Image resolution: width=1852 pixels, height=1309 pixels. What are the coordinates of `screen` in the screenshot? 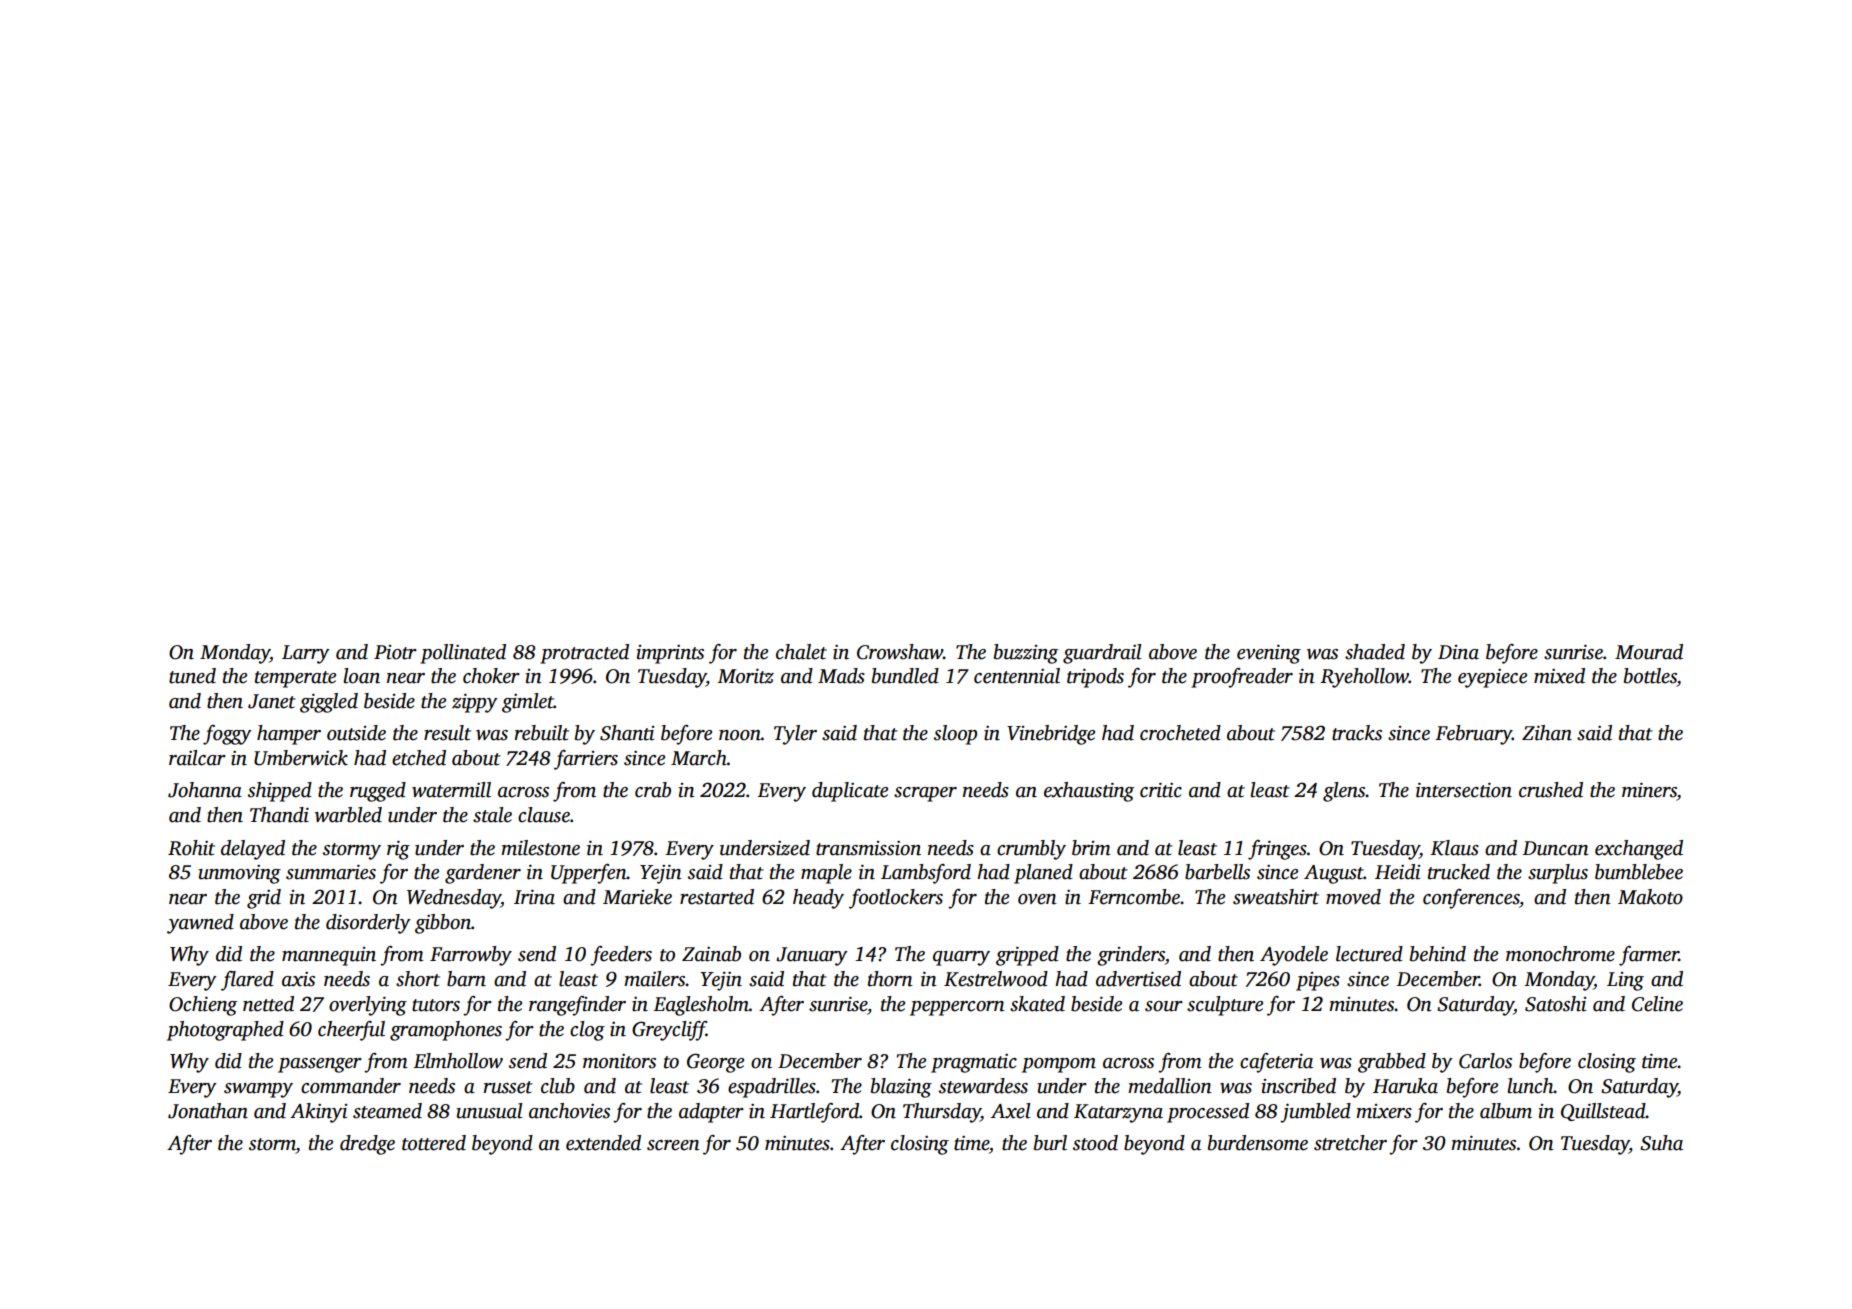 It's located at (673, 1145).
